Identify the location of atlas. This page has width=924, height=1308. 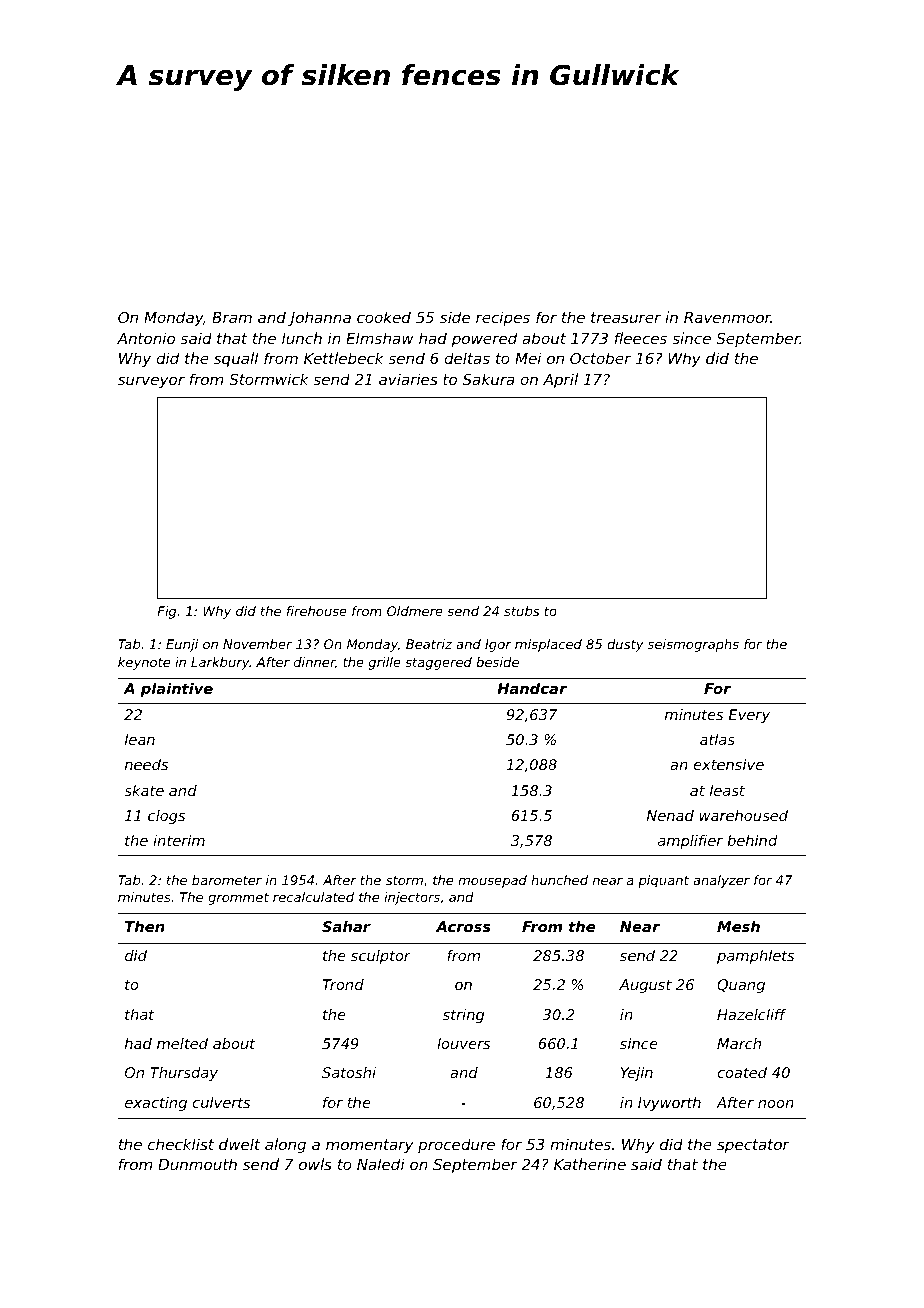
(717, 739).
